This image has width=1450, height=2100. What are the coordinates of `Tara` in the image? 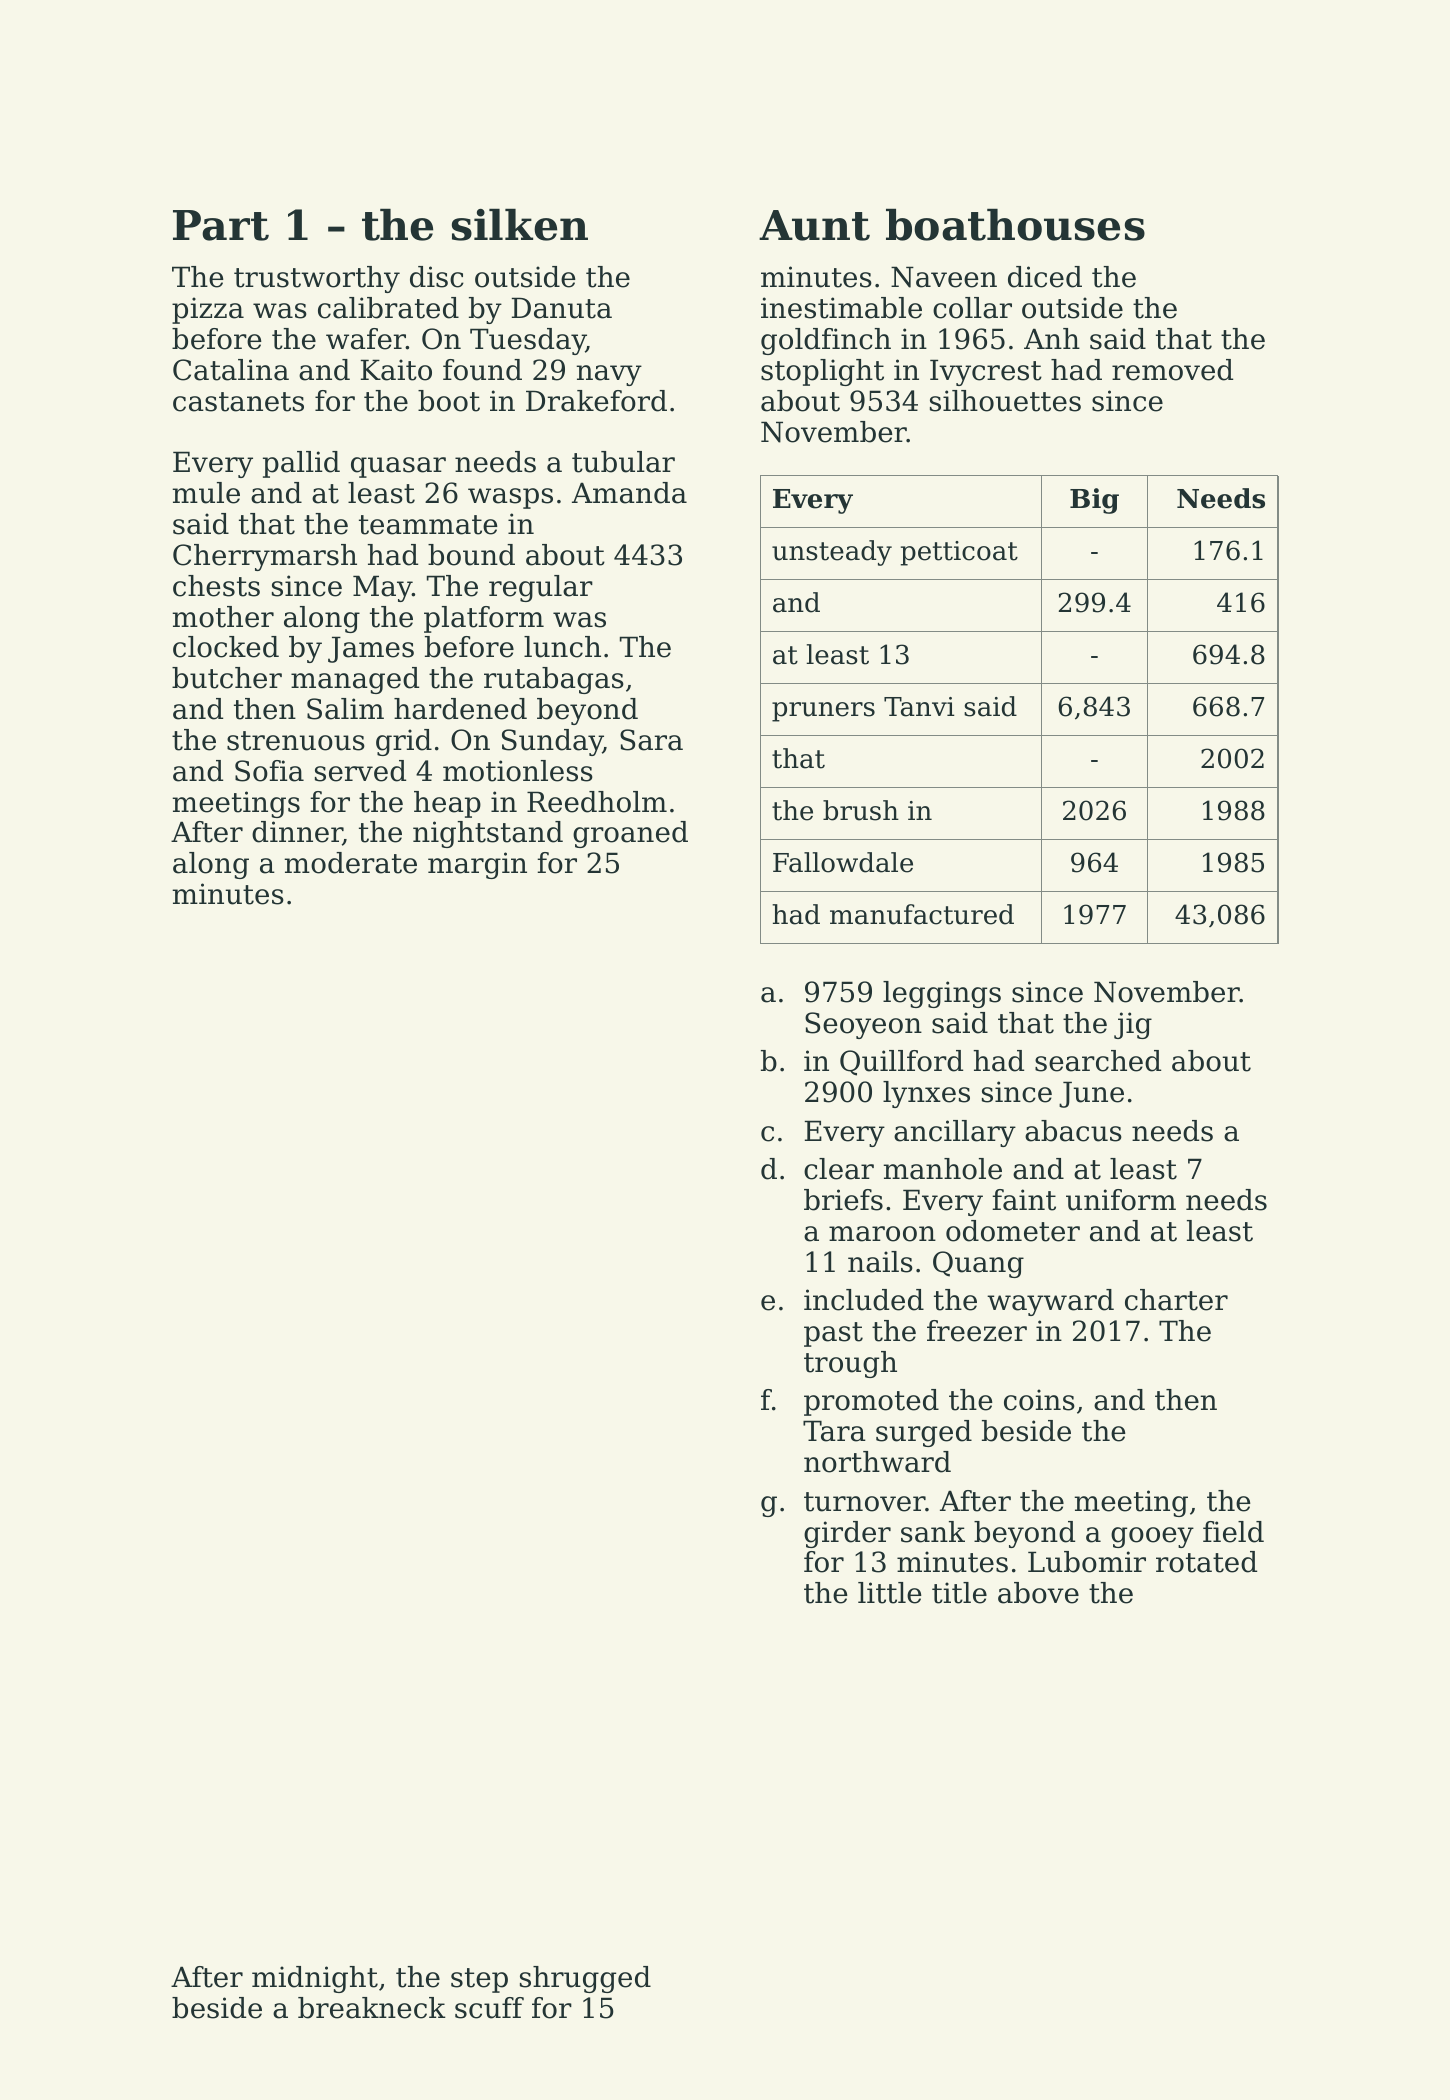 It's located at (834, 1431).
